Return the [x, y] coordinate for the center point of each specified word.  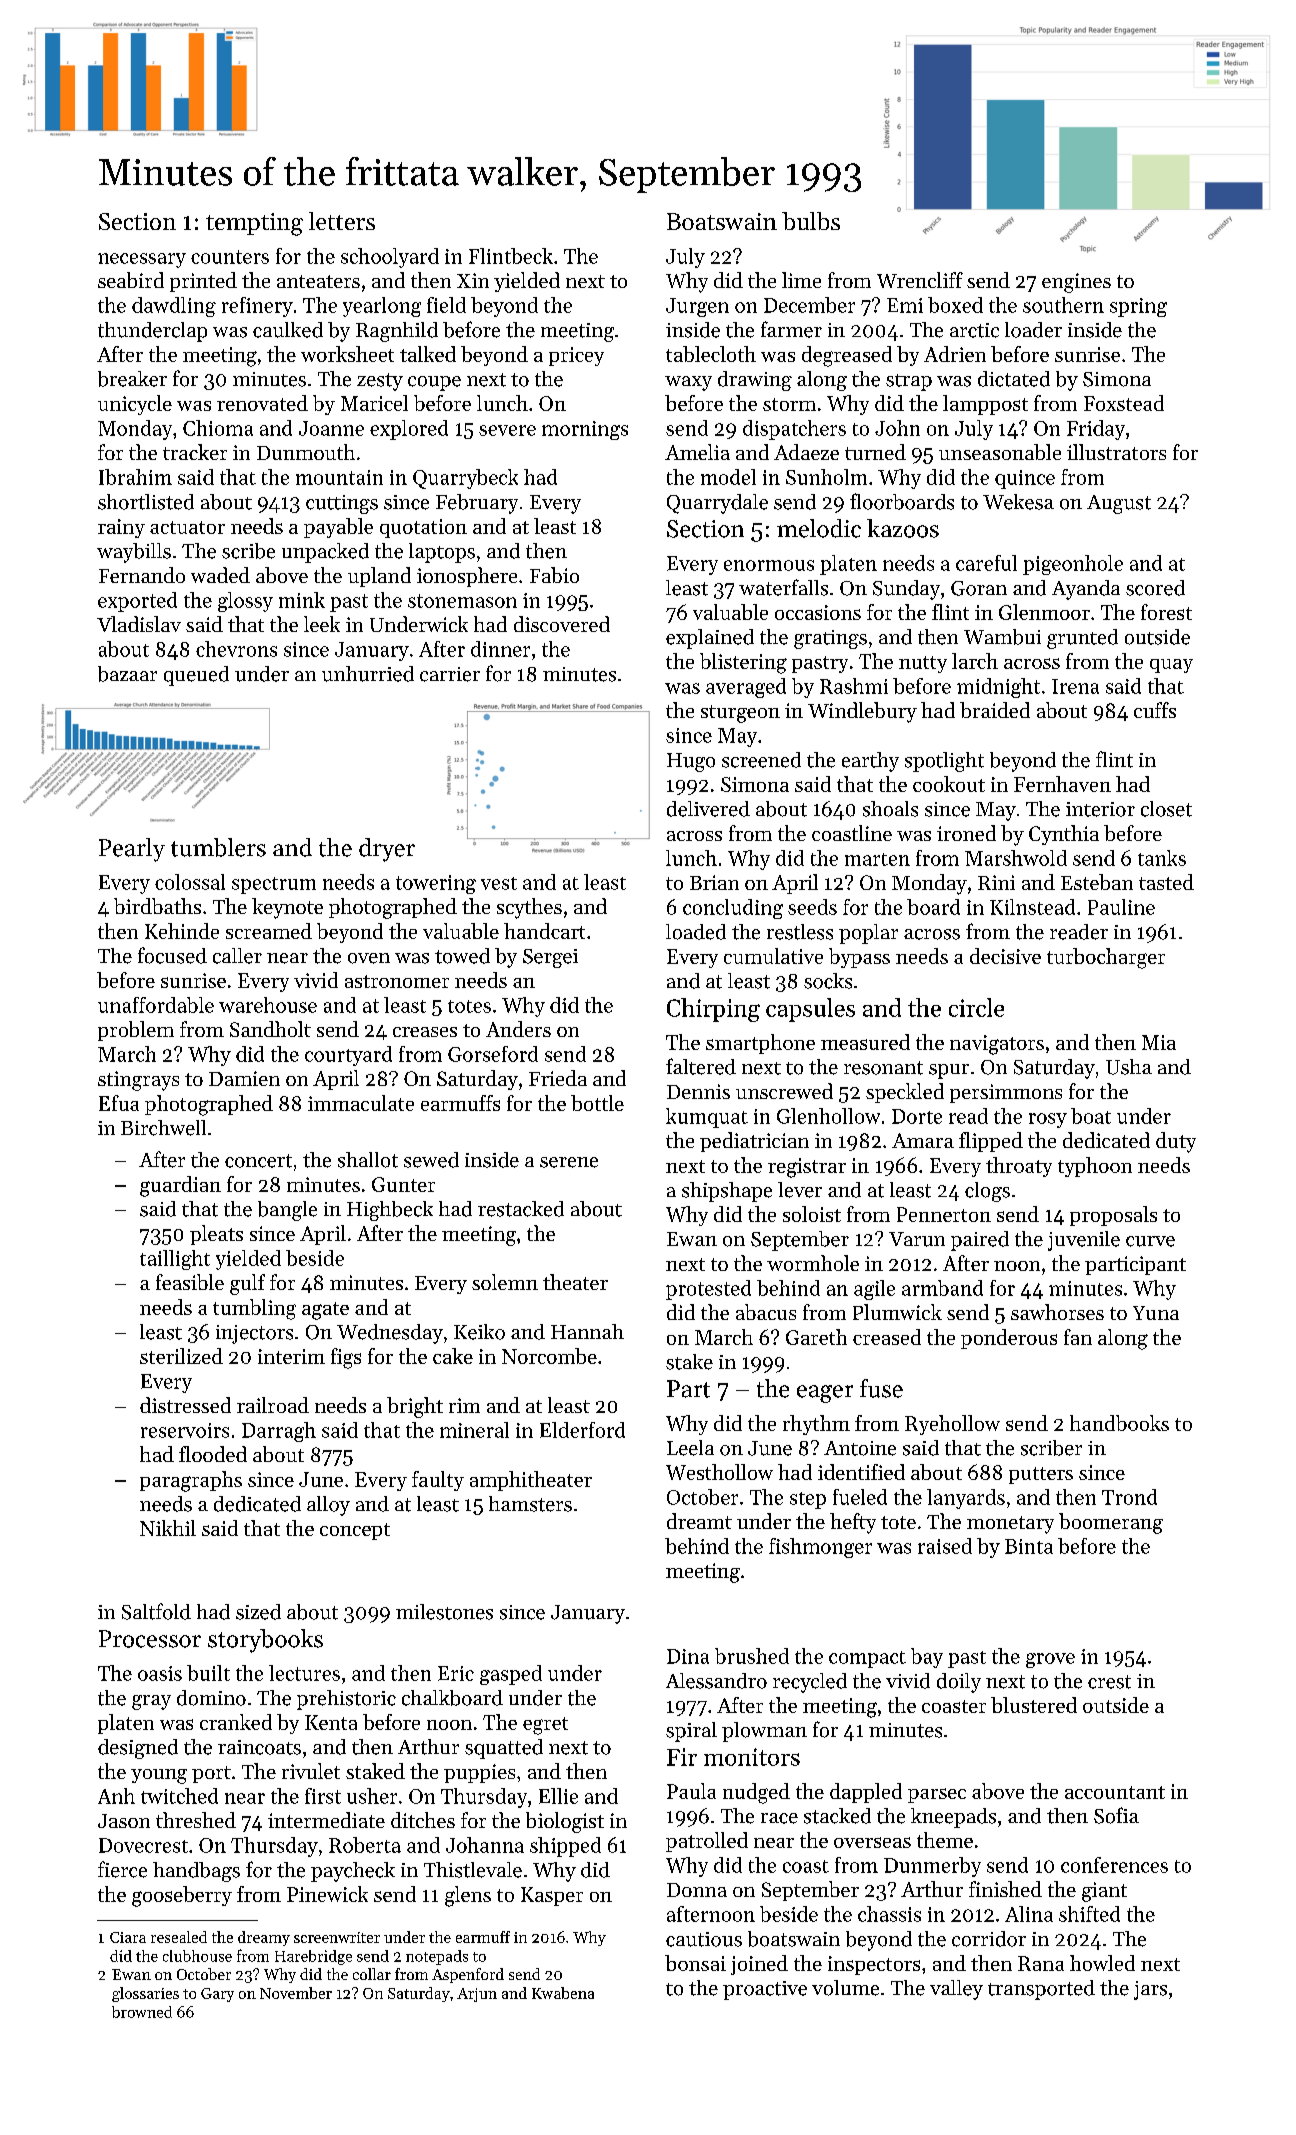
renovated [262, 403]
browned [142, 2012]
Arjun [477, 1995]
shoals [890, 809]
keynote [287, 908]
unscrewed [784, 1091]
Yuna [1156, 1313]
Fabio [554, 575]
